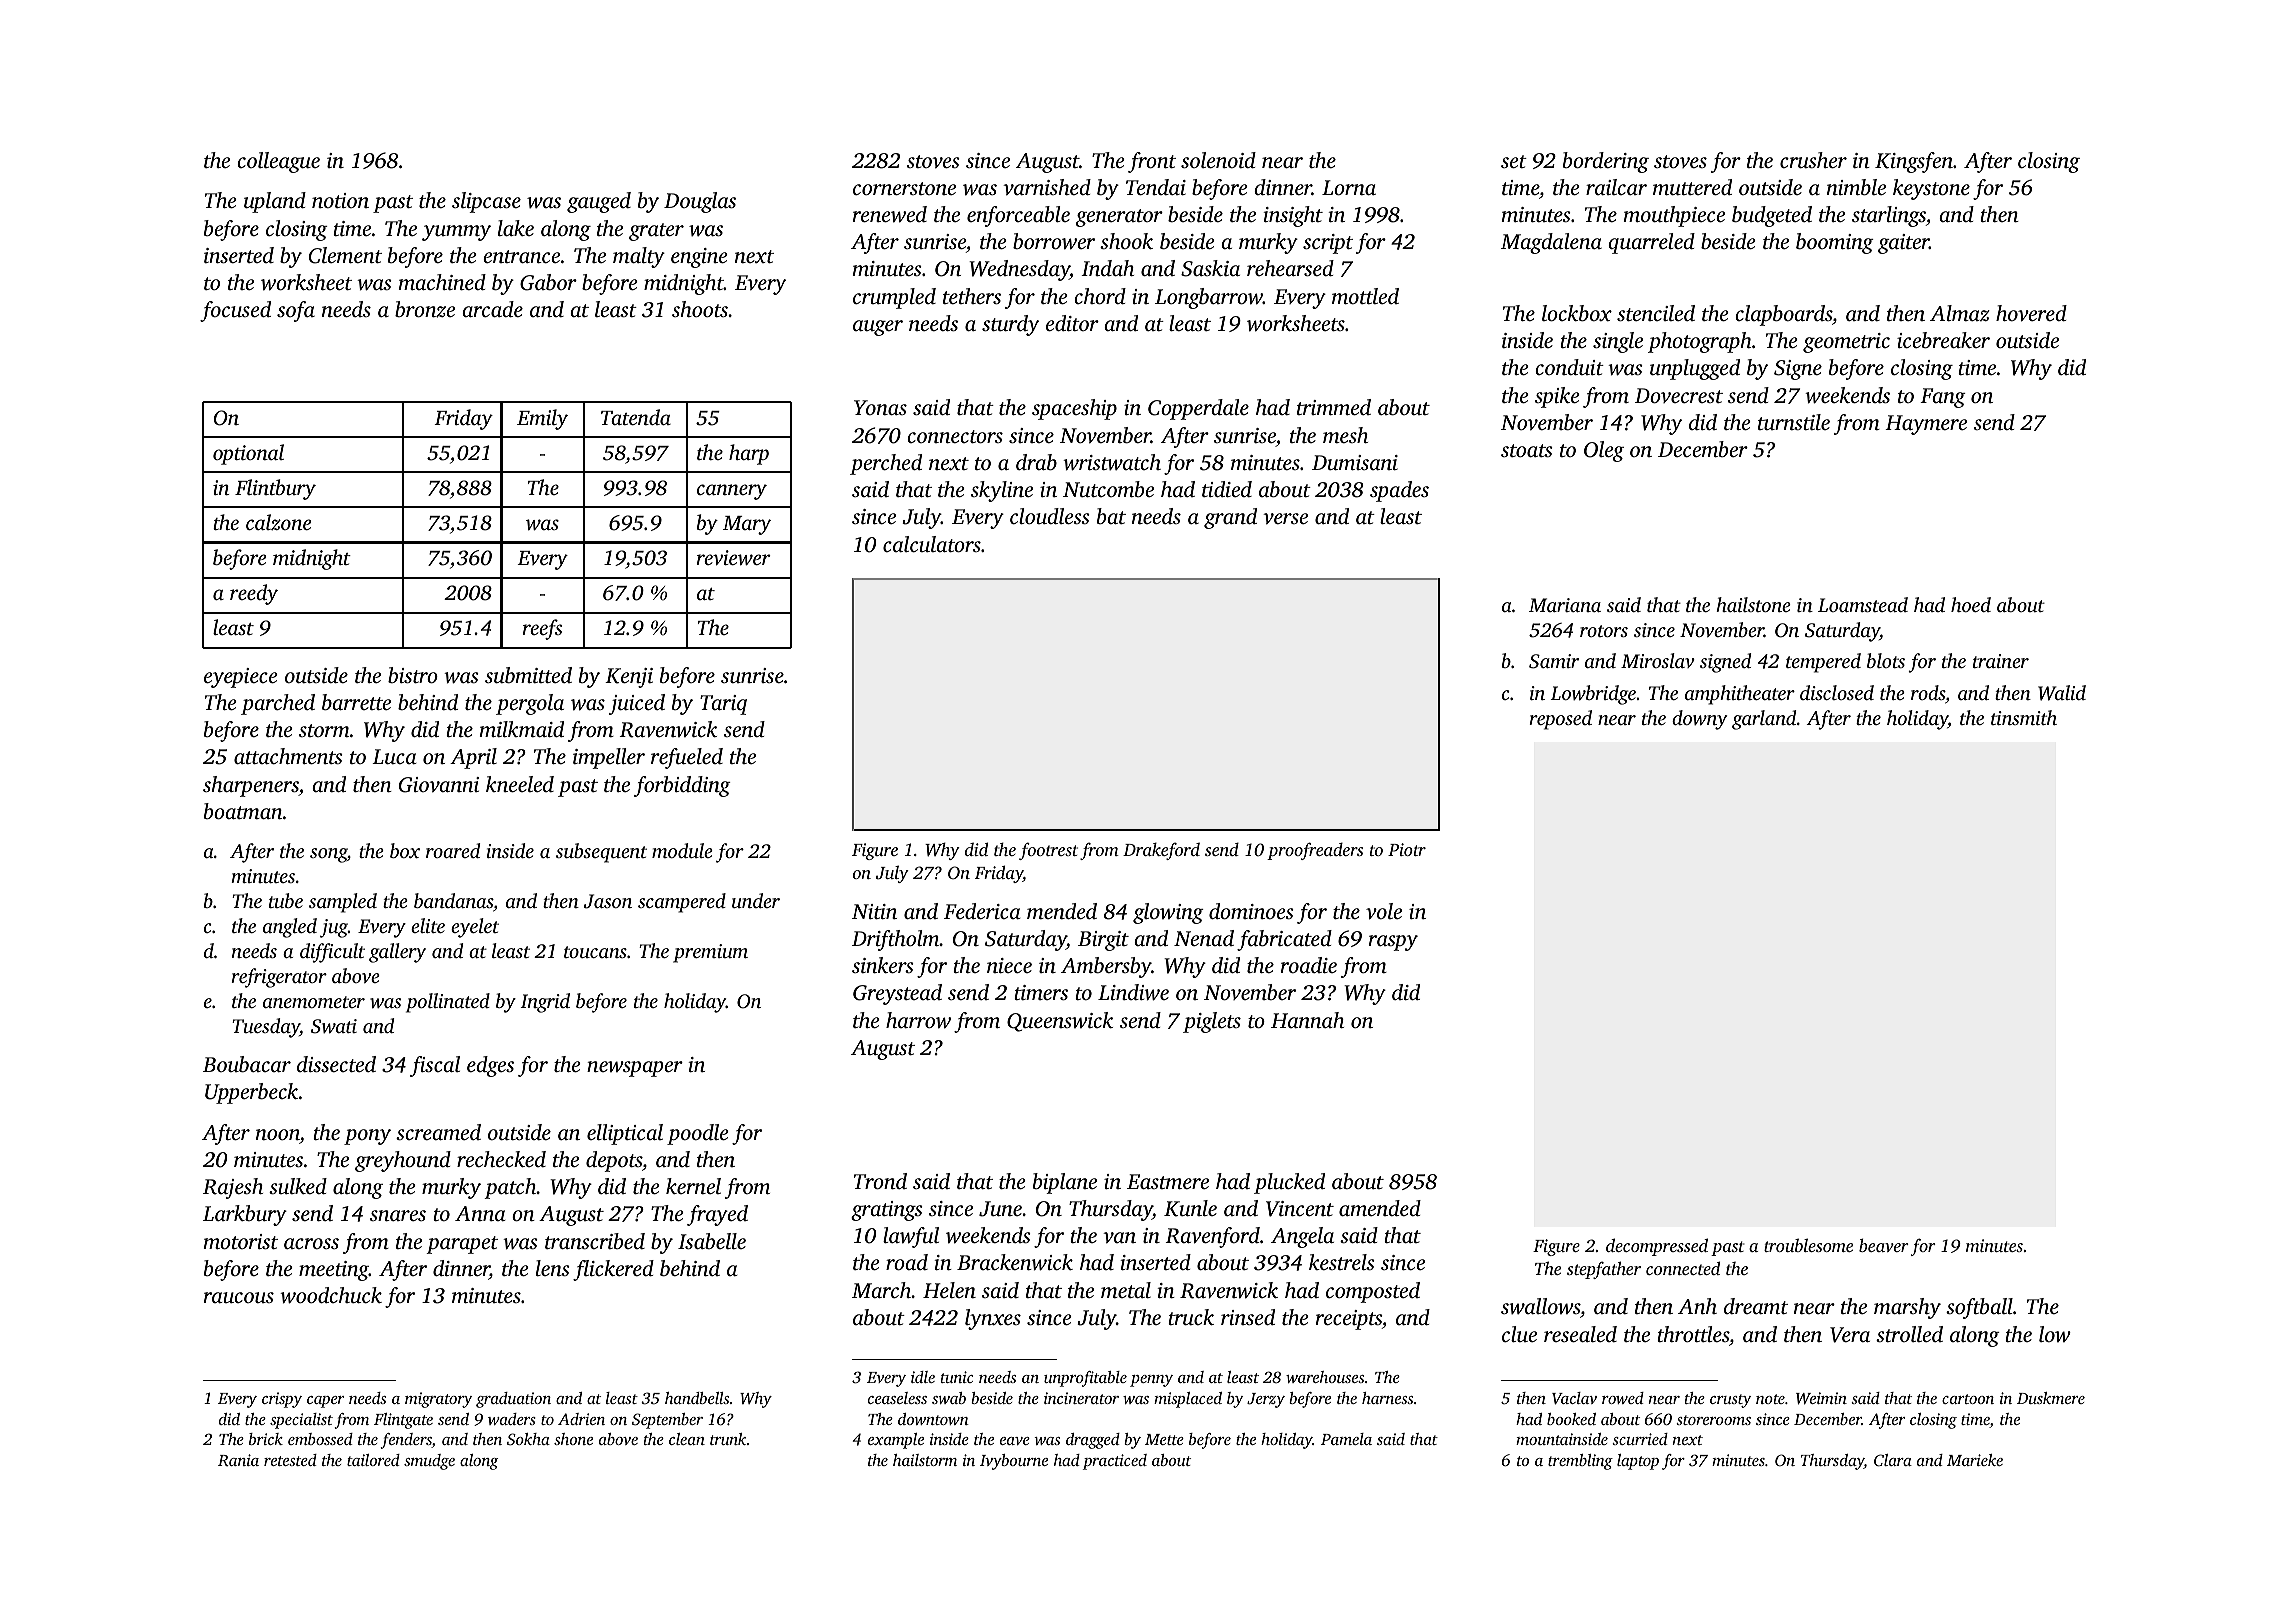 This image has height=1620, width=2292. What do you see at coordinates (1198, 409) in the image?
I see `Copperdale` at bounding box center [1198, 409].
